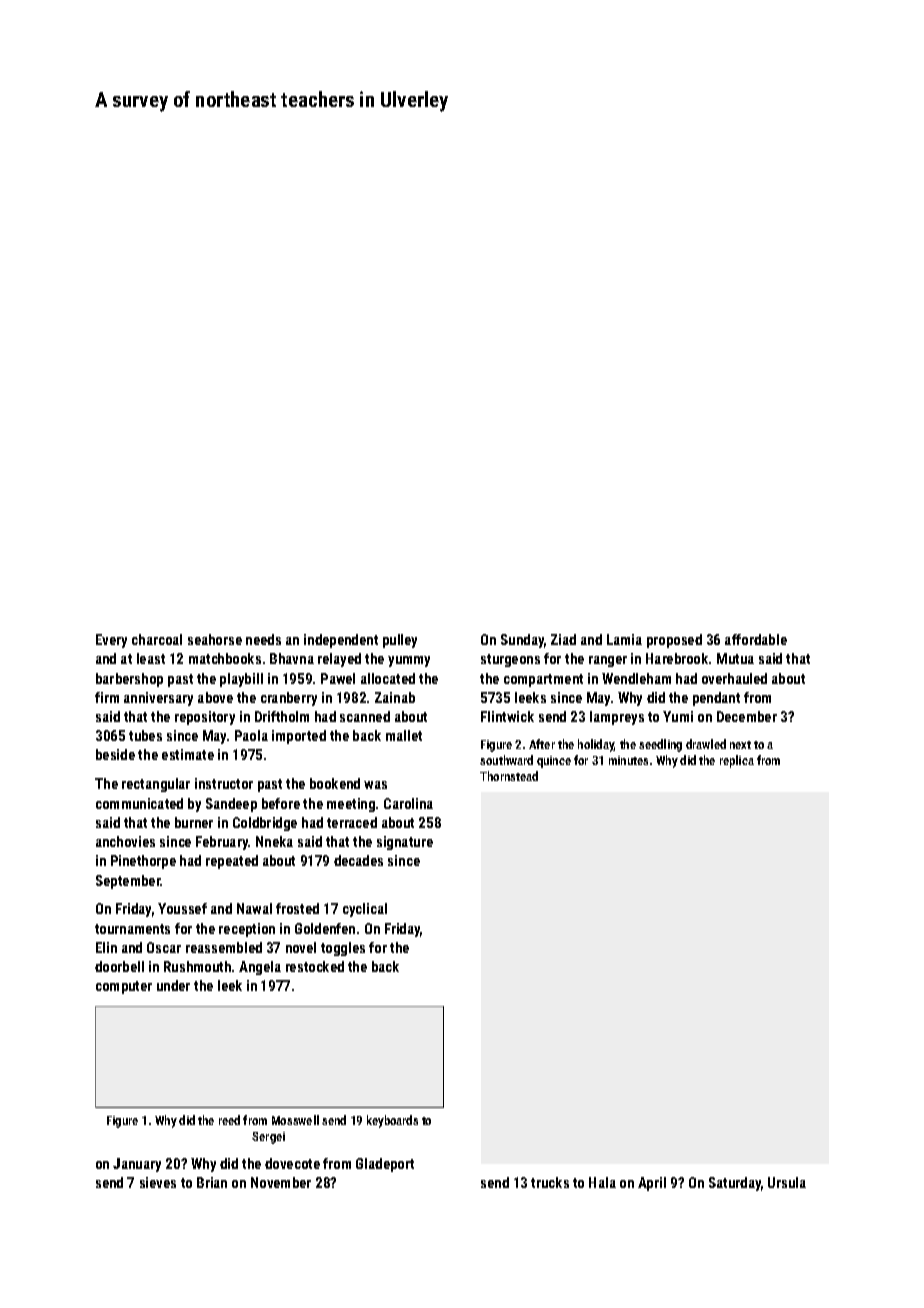  I want to click on Harebrook, so click(677, 658).
